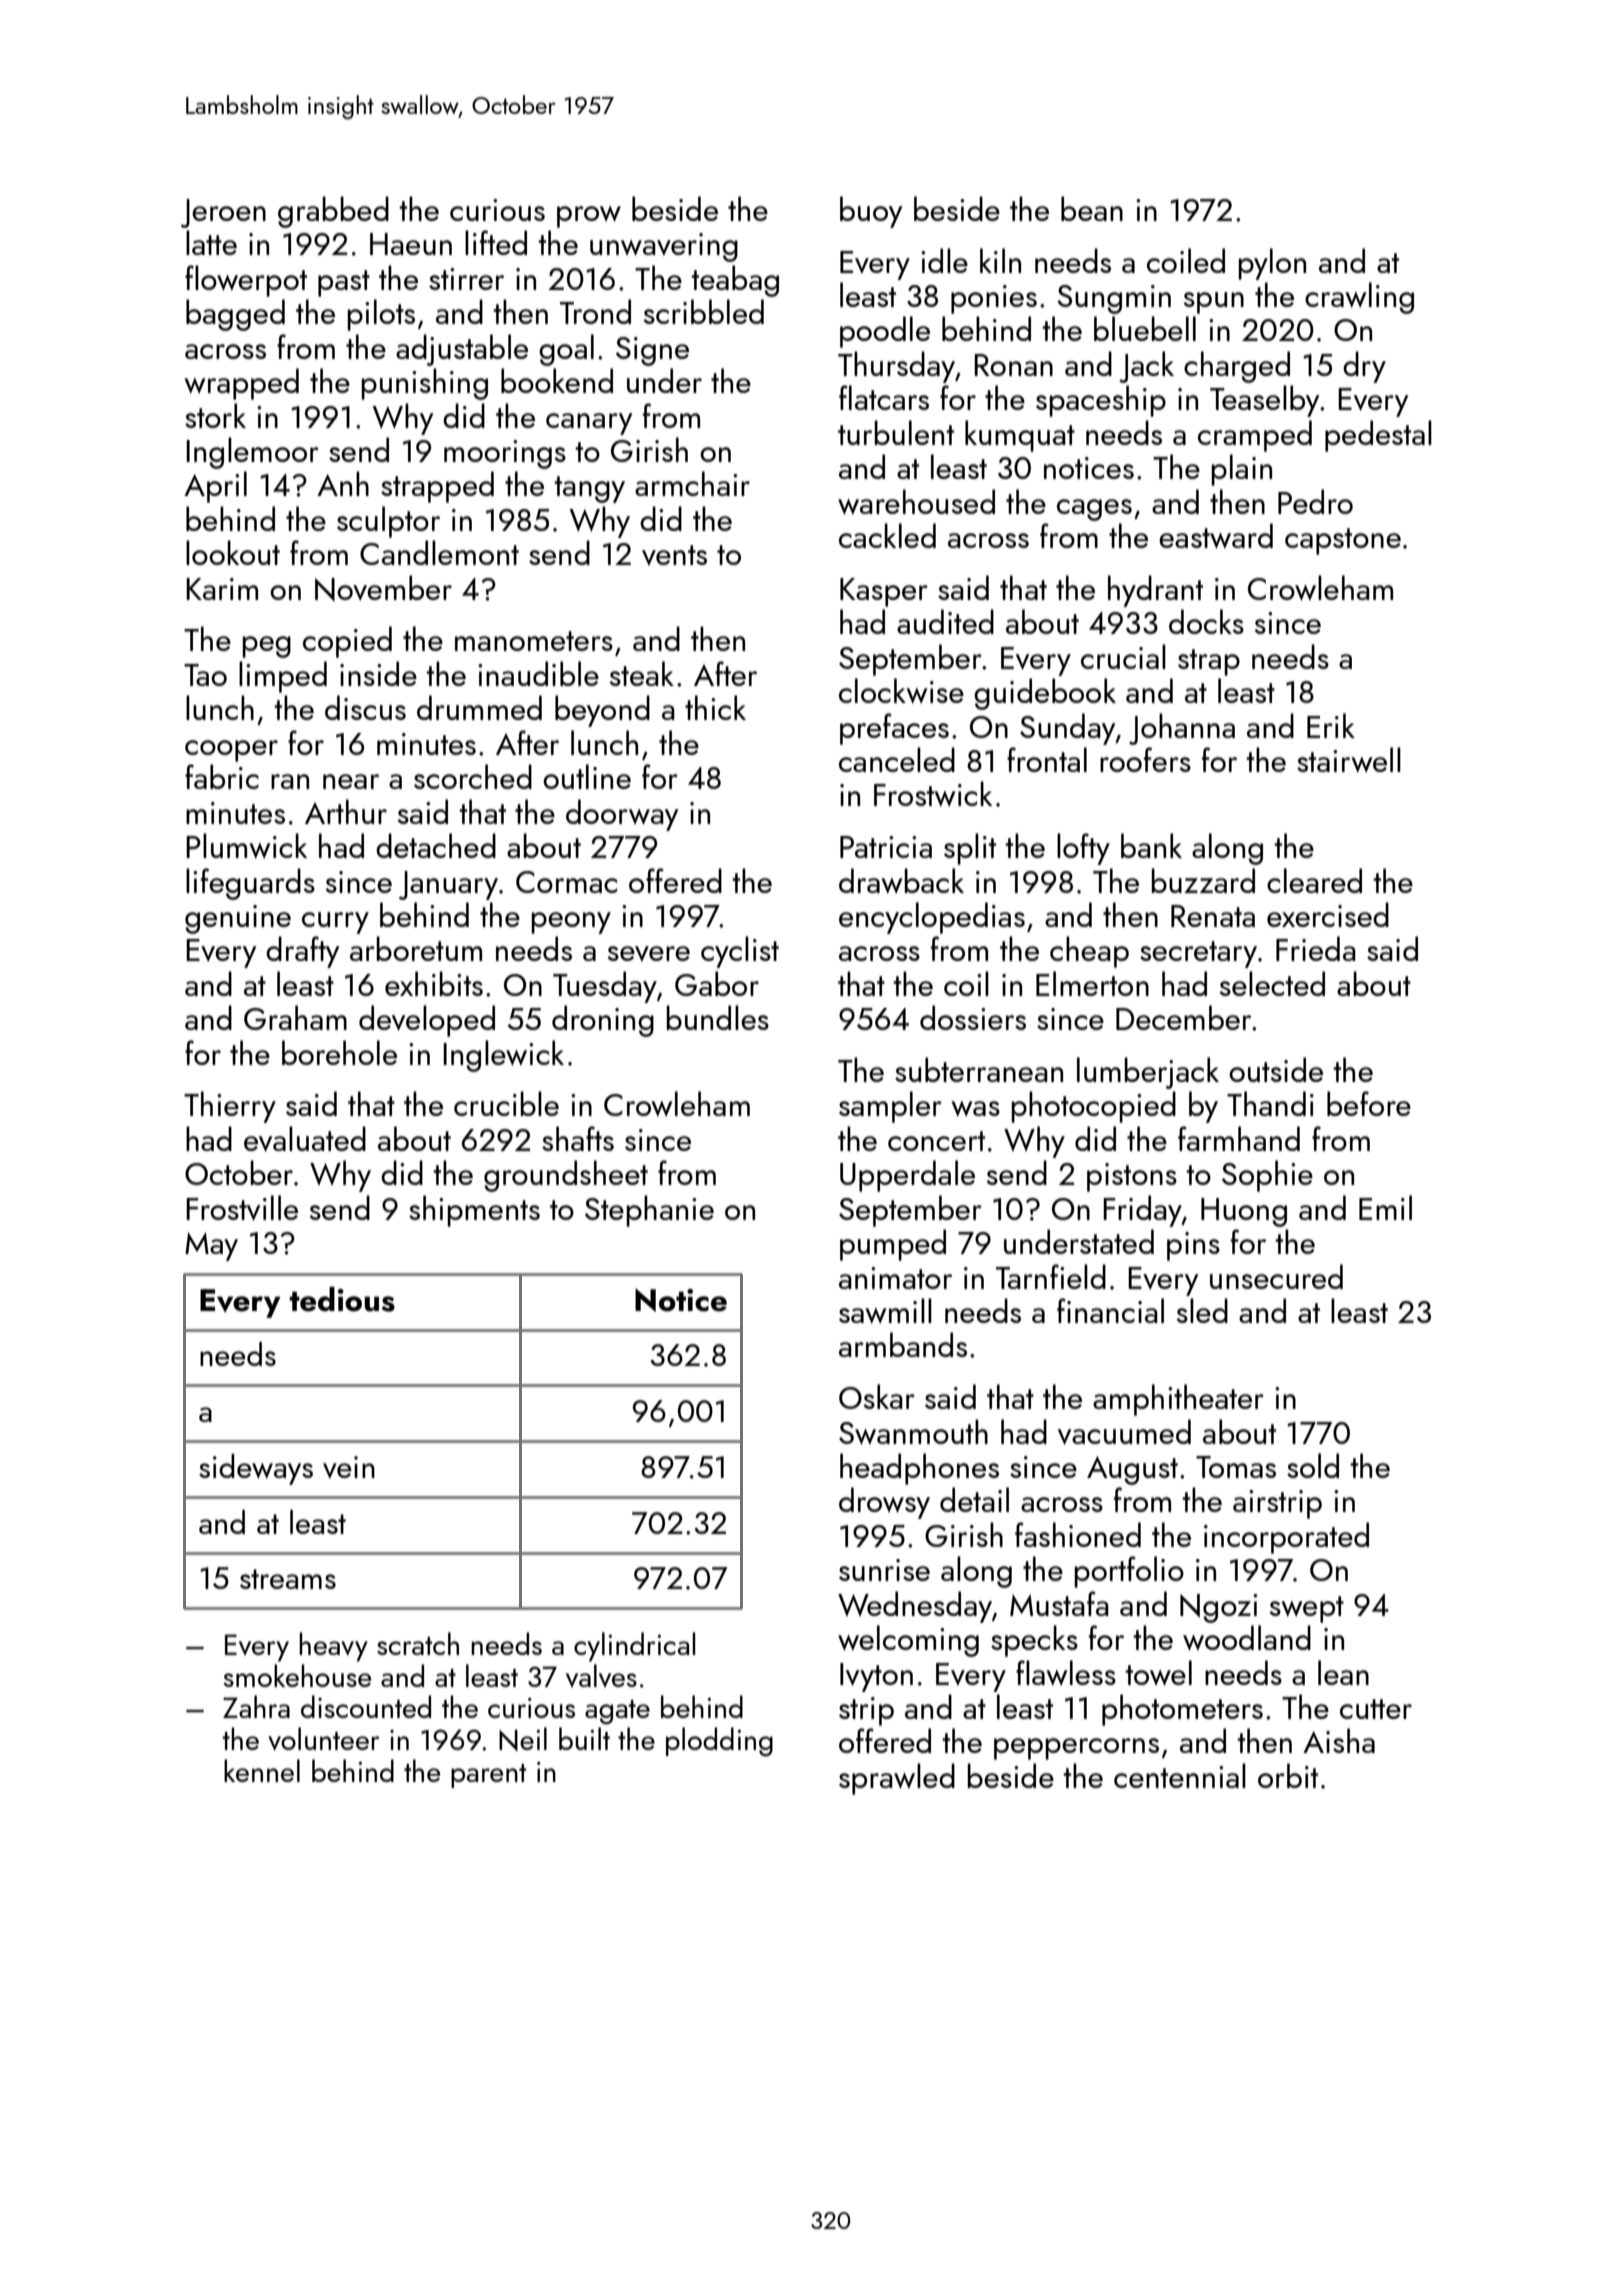 The image size is (1620, 2292). What do you see at coordinates (1092, 208) in the document?
I see `bean` at bounding box center [1092, 208].
